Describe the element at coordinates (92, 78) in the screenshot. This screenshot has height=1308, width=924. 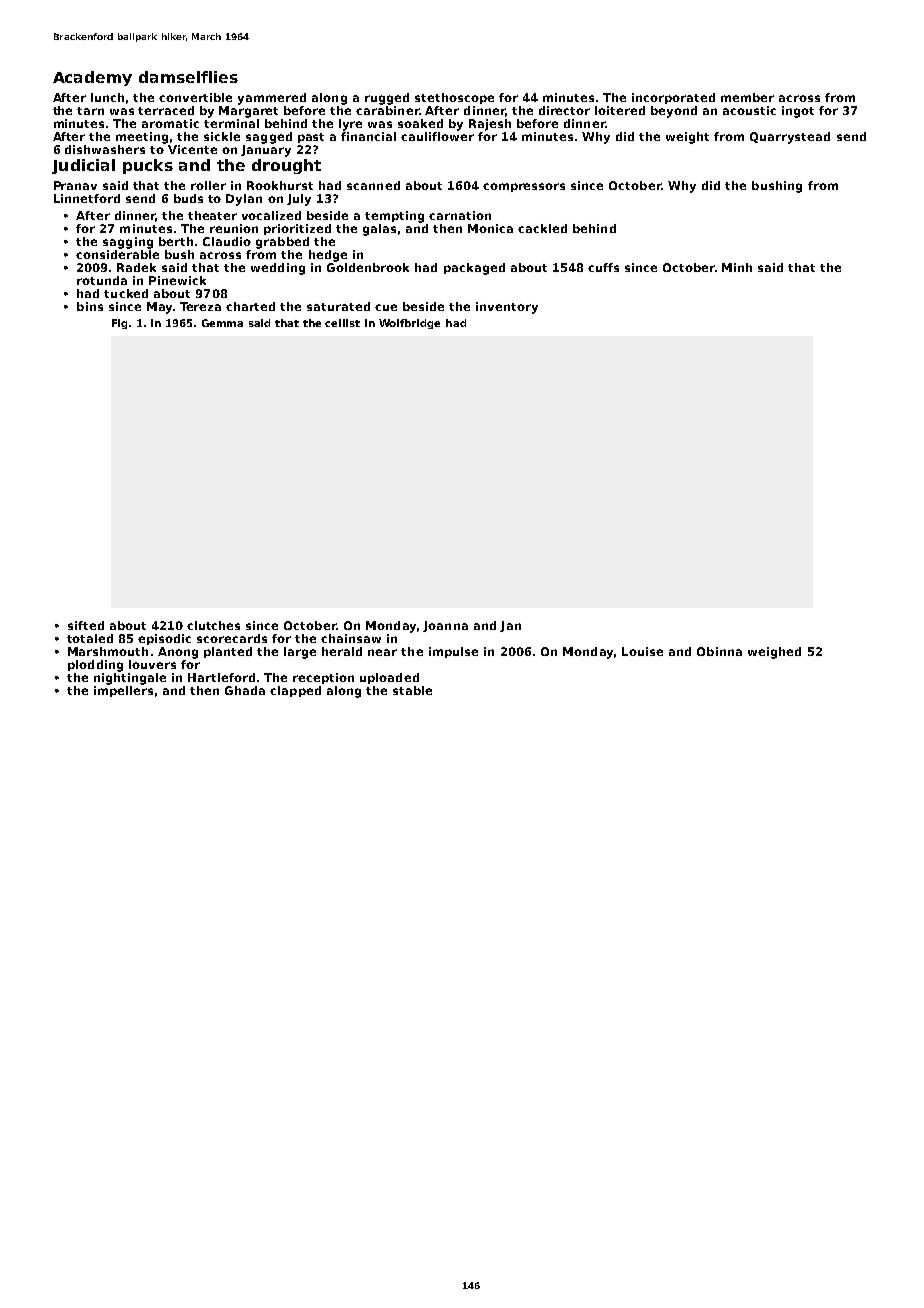
I see `Academy` at that location.
